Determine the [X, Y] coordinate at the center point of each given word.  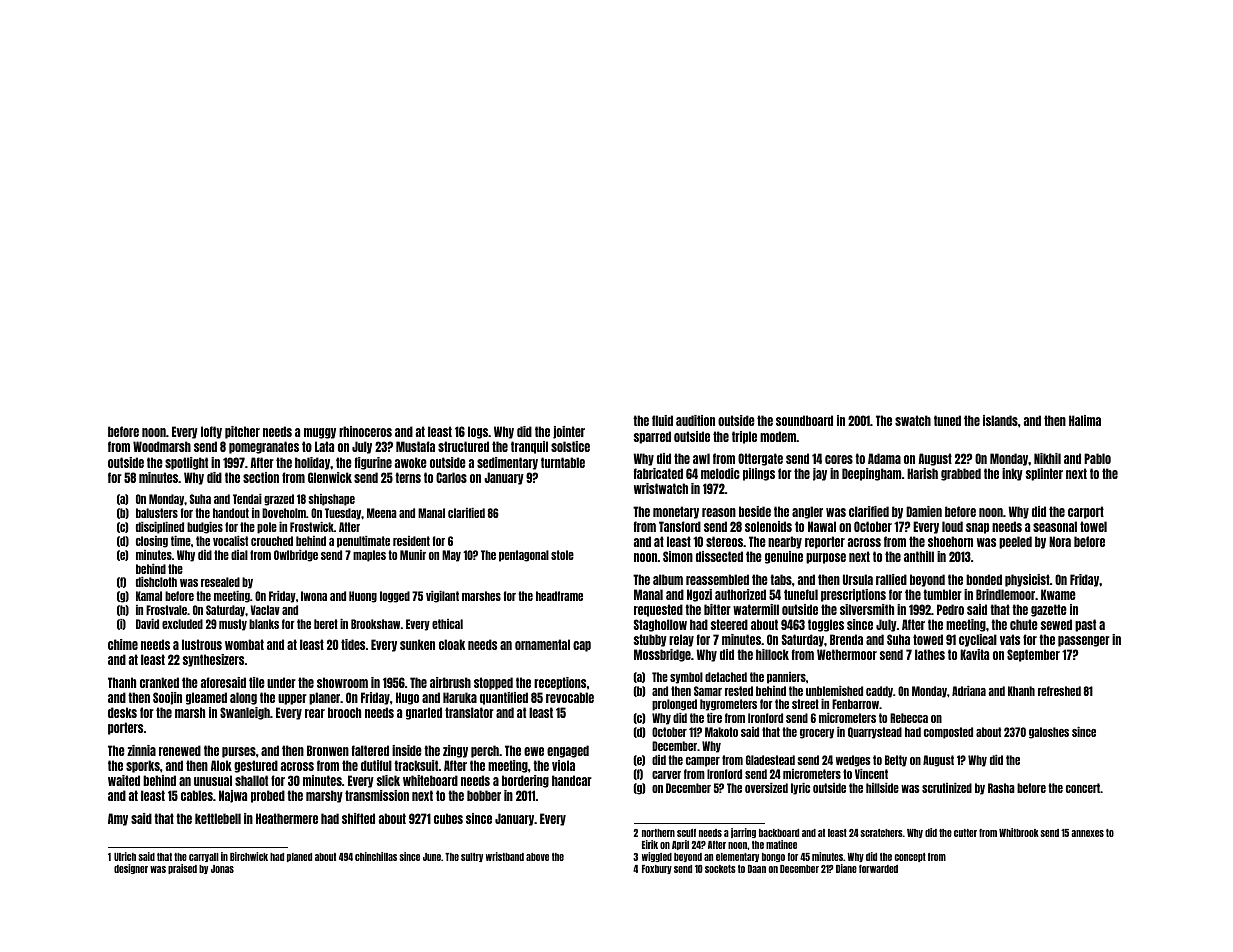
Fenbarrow [855, 704]
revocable [570, 697]
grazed [279, 500]
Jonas [222, 869]
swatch [913, 420]
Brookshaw [375, 624]
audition [695, 420]
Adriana [969, 691]
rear [315, 713]
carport [1086, 512]
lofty [211, 432]
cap [582, 646]
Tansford [680, 526]
